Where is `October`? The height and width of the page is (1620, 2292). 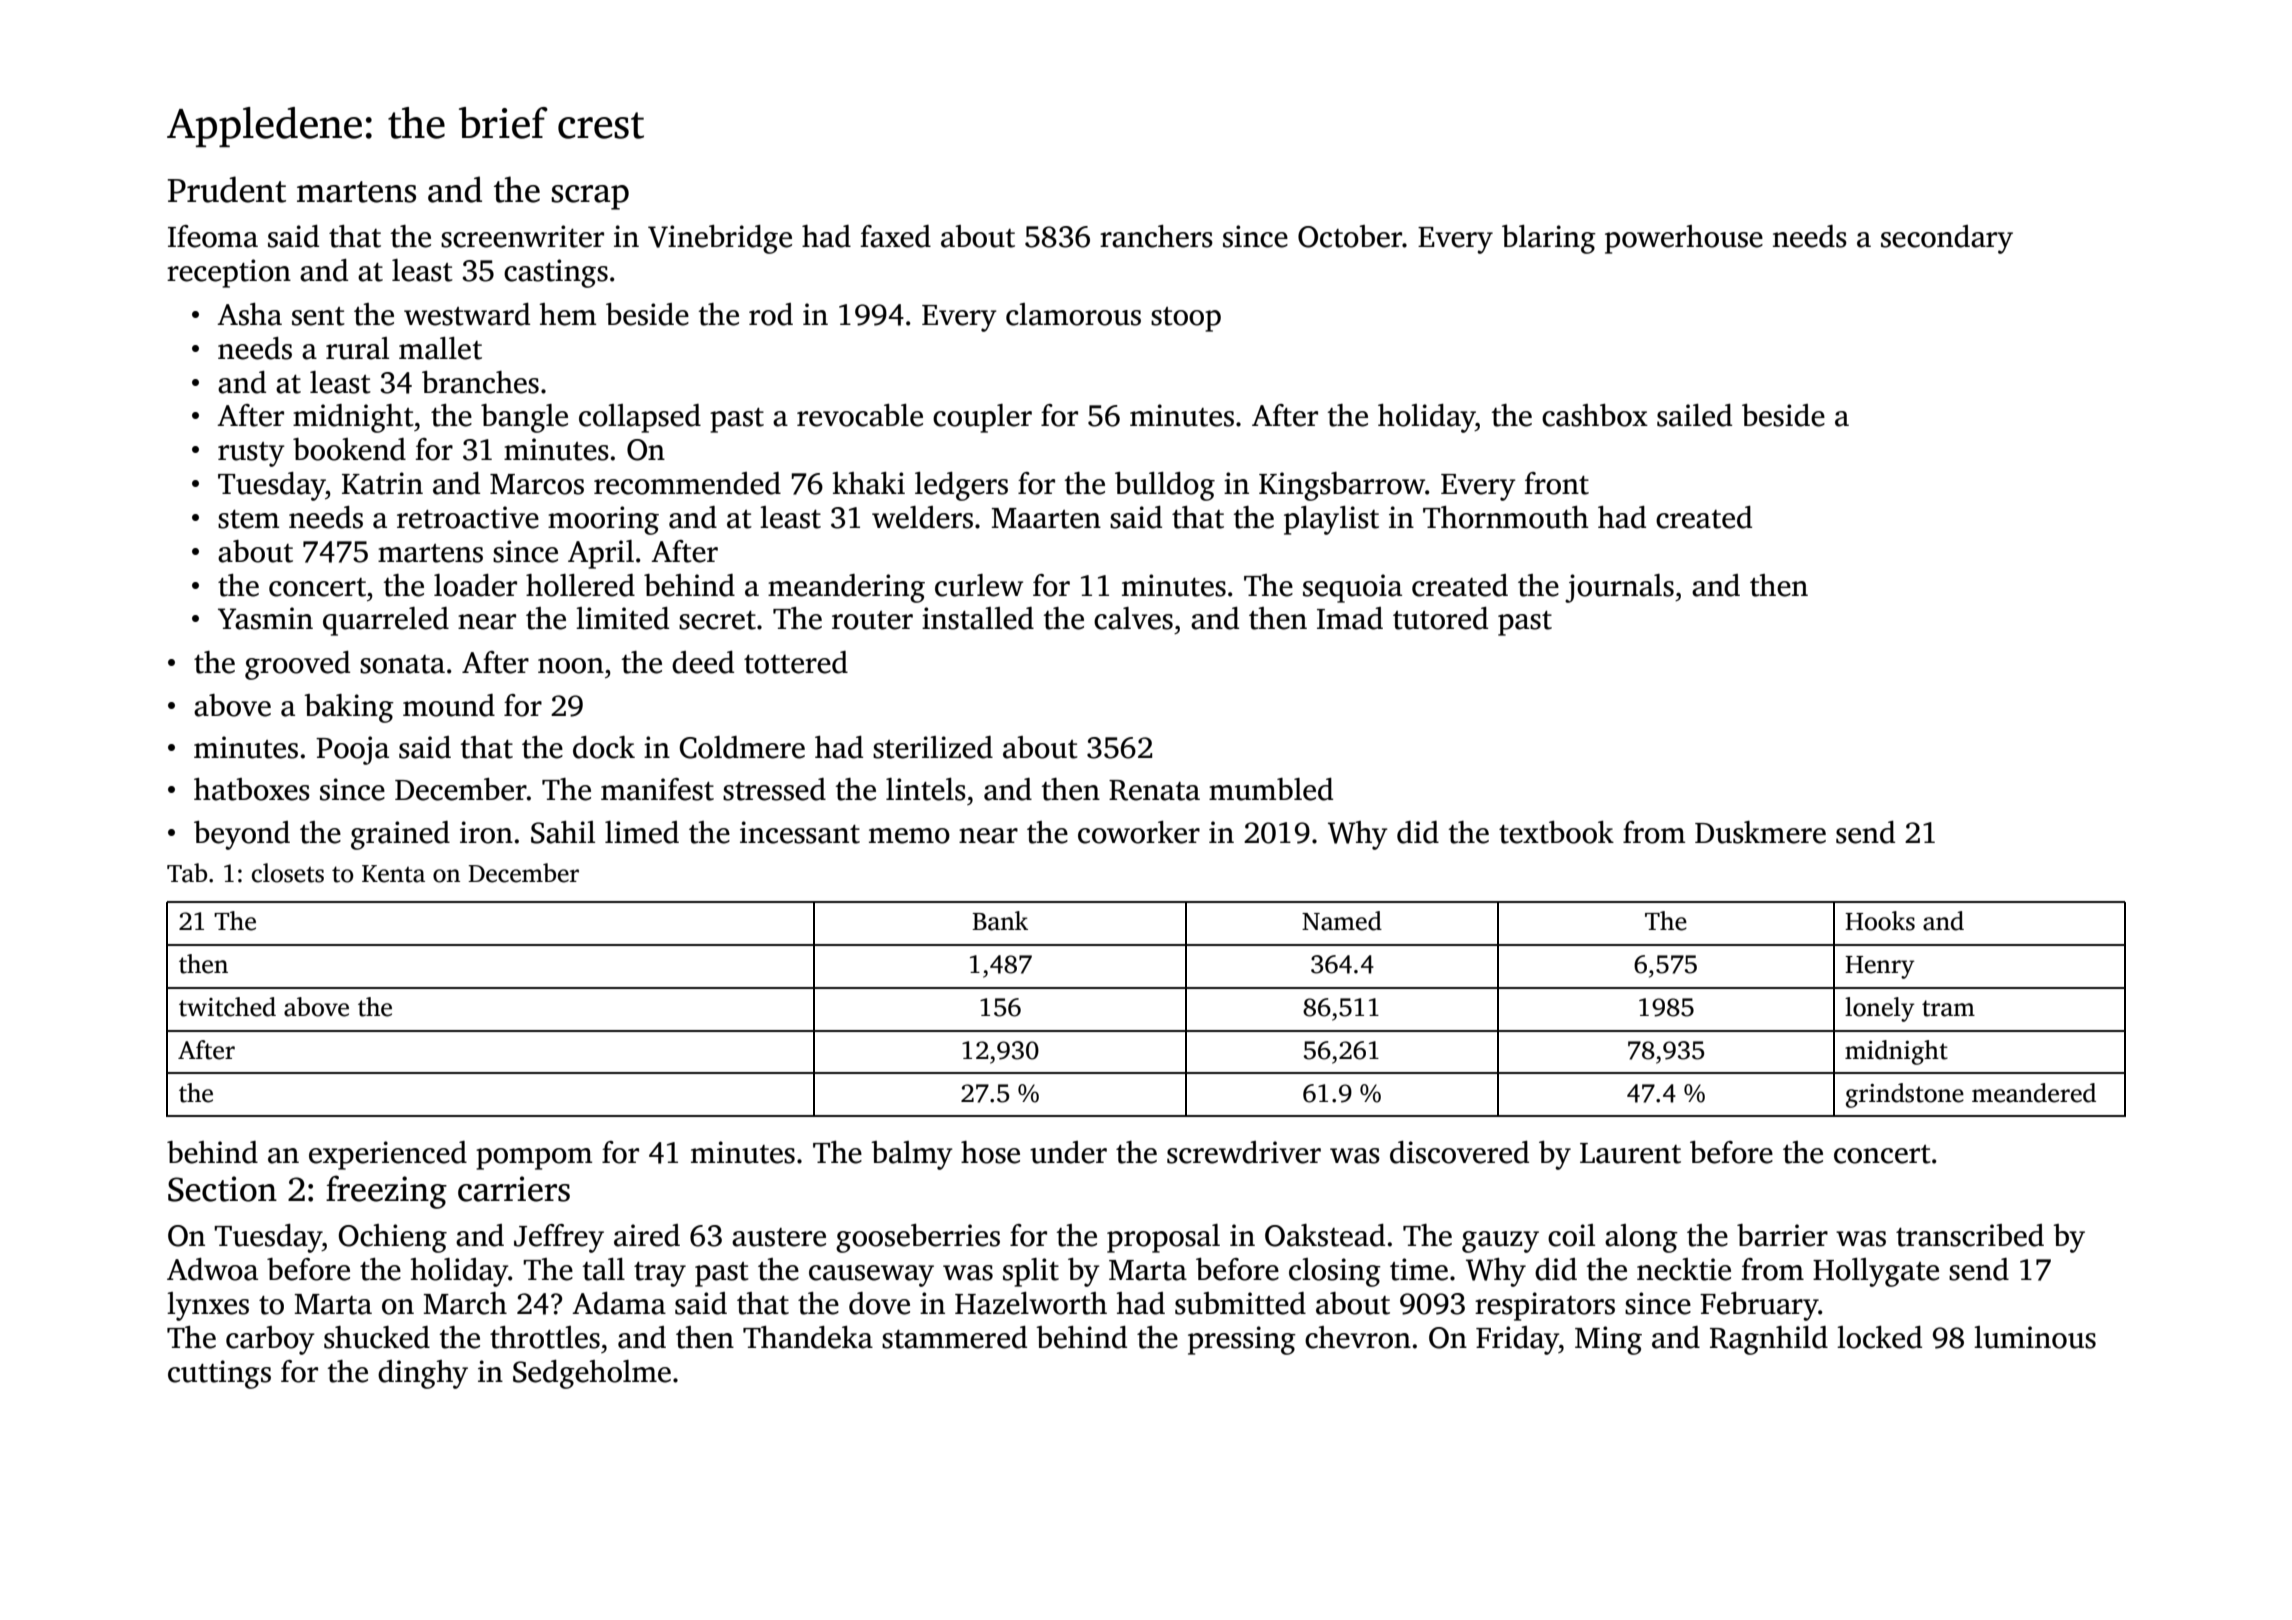 October is located at coordinates (1350, 236).
